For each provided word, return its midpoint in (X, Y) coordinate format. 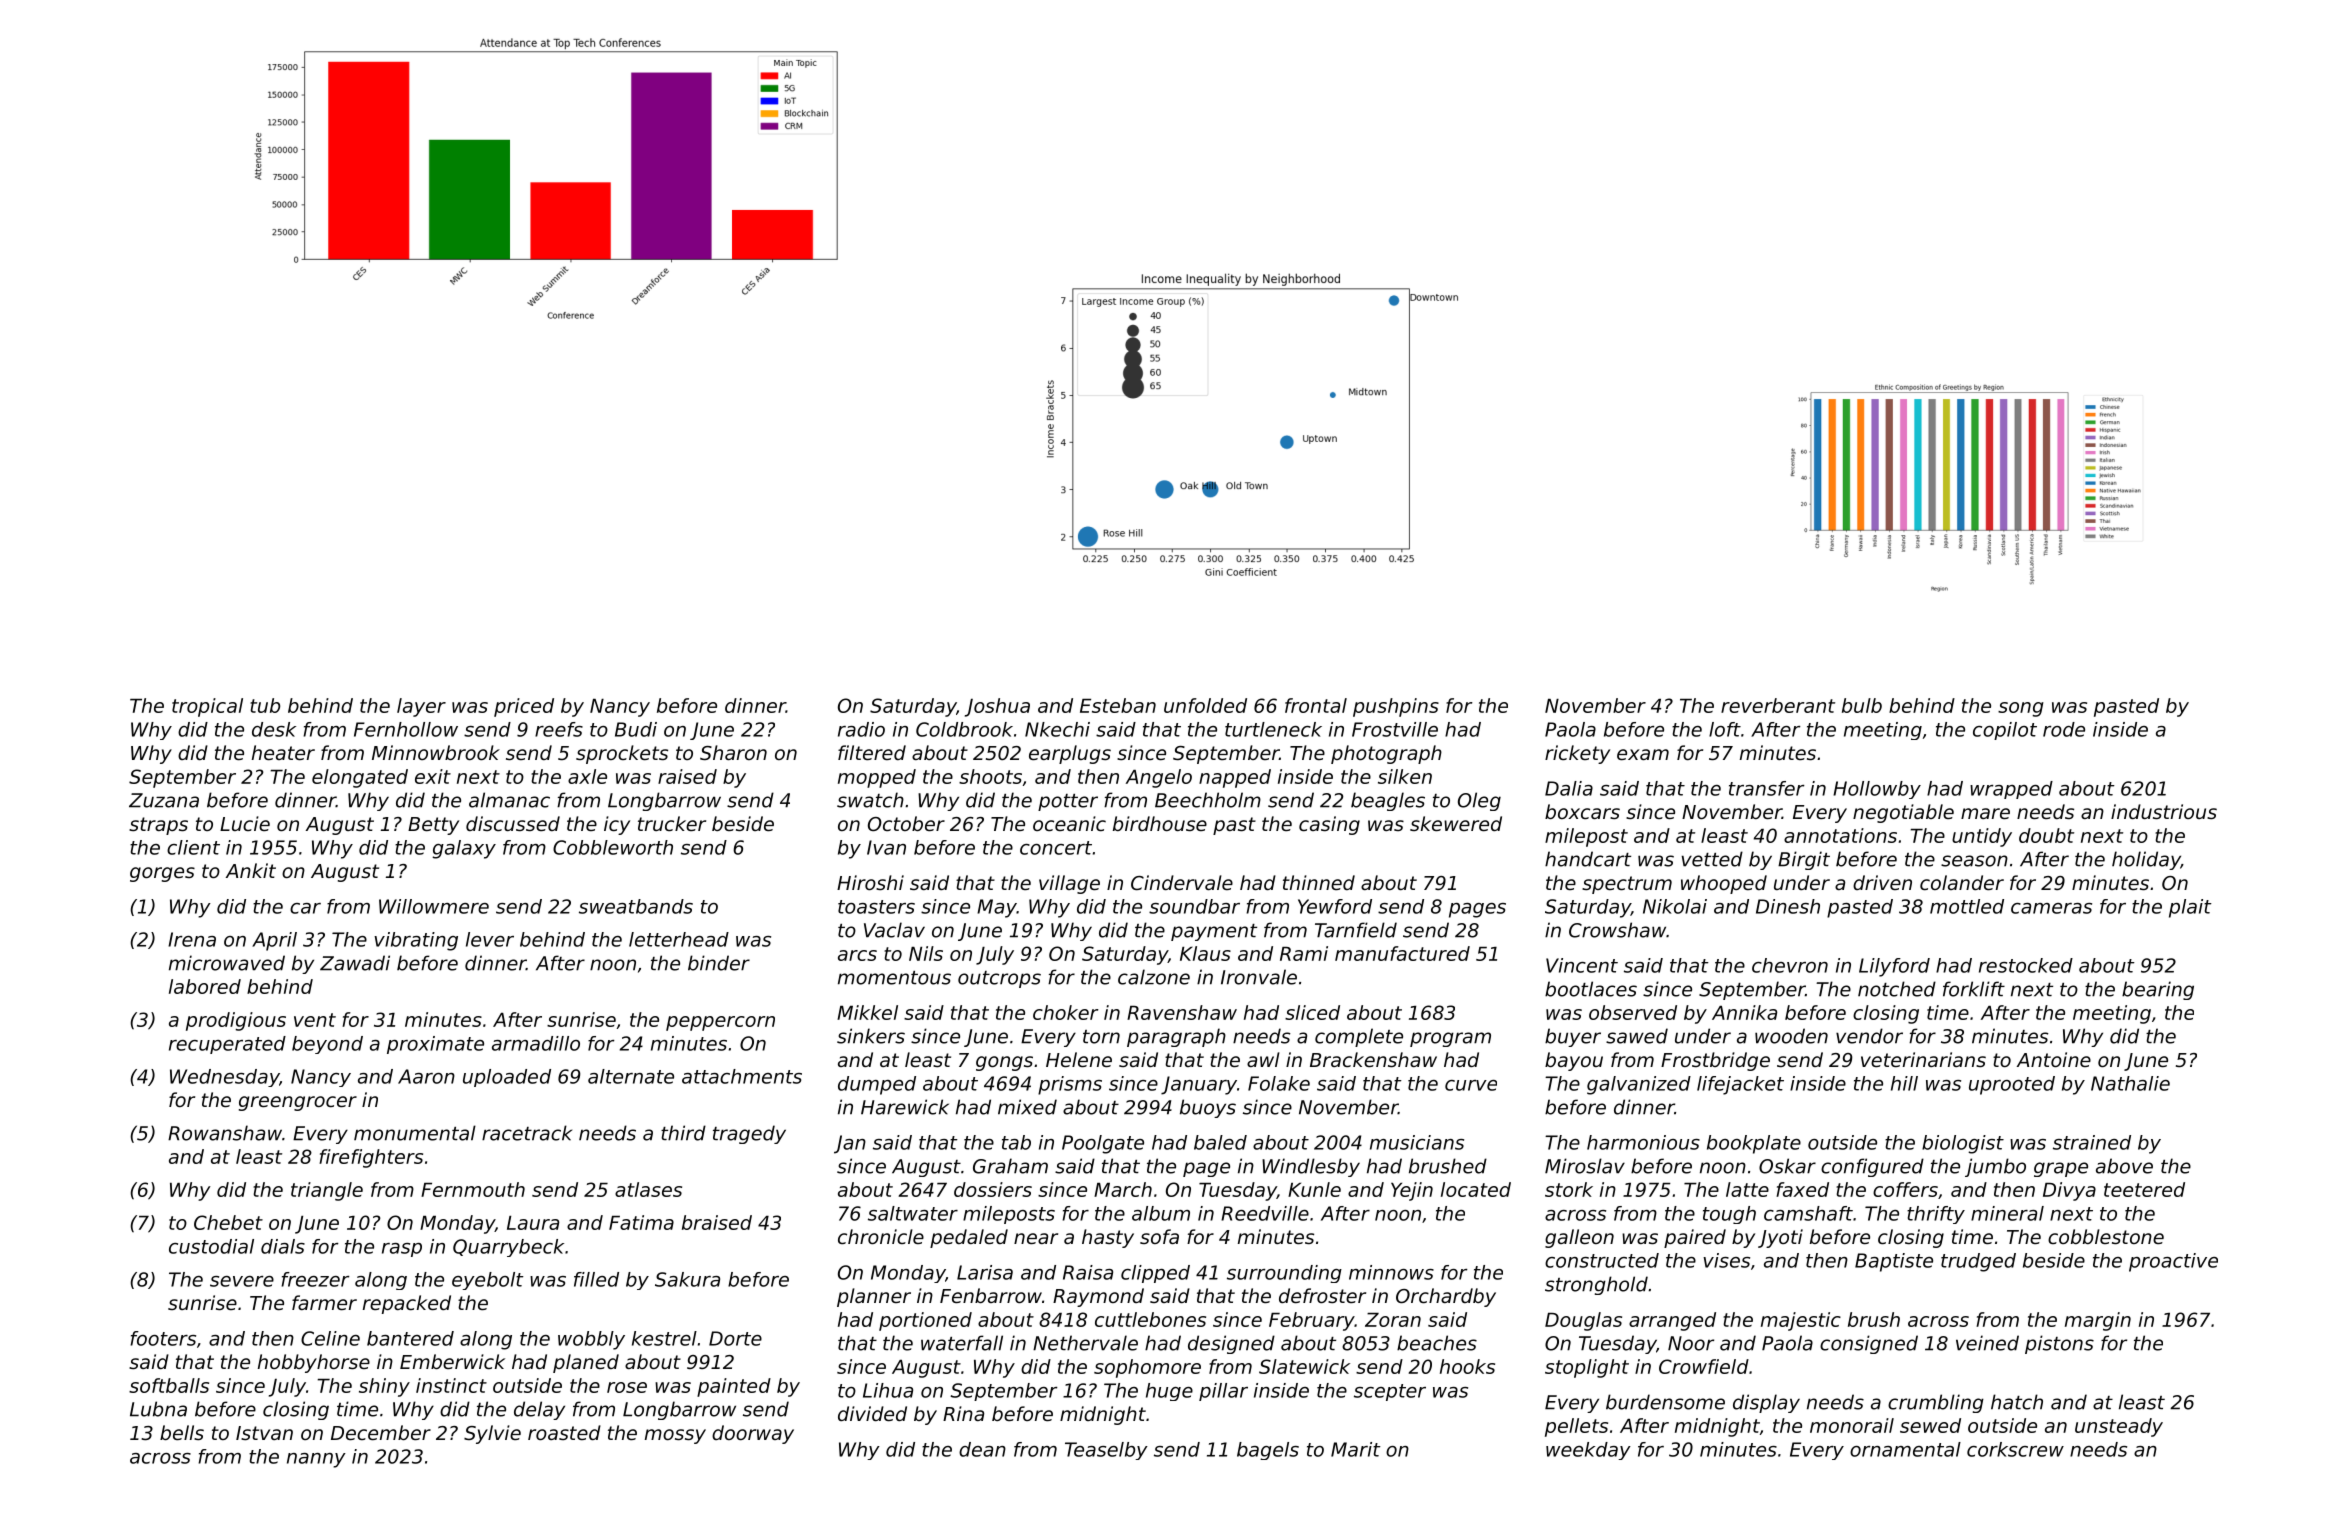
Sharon (733, 752)
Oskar (1787, 1166)
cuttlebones (1150, 1319)
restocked (2026, 965)
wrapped (2011, 790)
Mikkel (867, 1012)
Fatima (641, 1222)
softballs (169, 1385)
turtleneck (1273, 729)
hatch (2017, 1402)
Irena (192, 939)
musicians (1417, 1142)
